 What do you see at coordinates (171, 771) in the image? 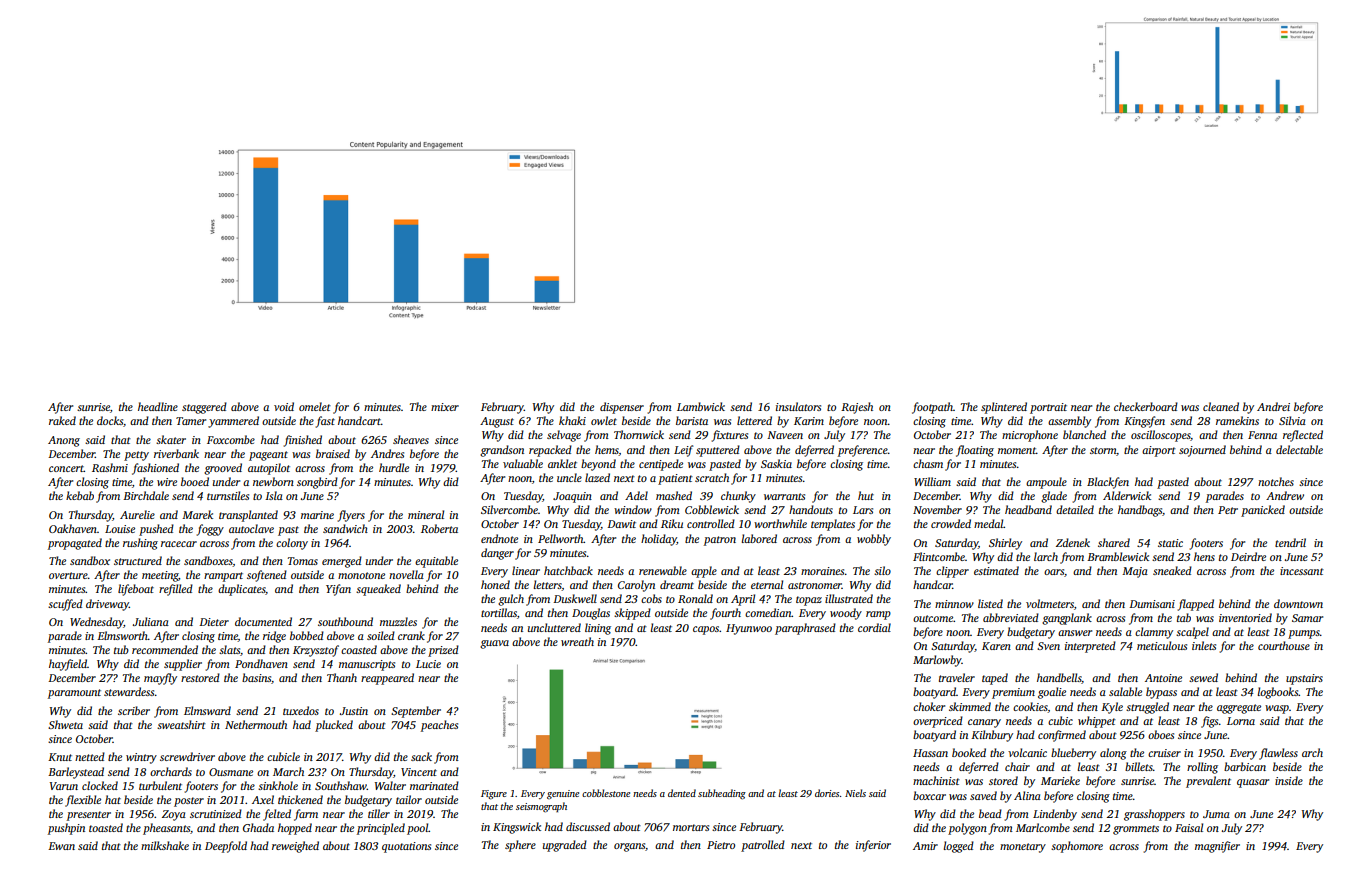
I see `orchards` at bounding box center [171, 771].
